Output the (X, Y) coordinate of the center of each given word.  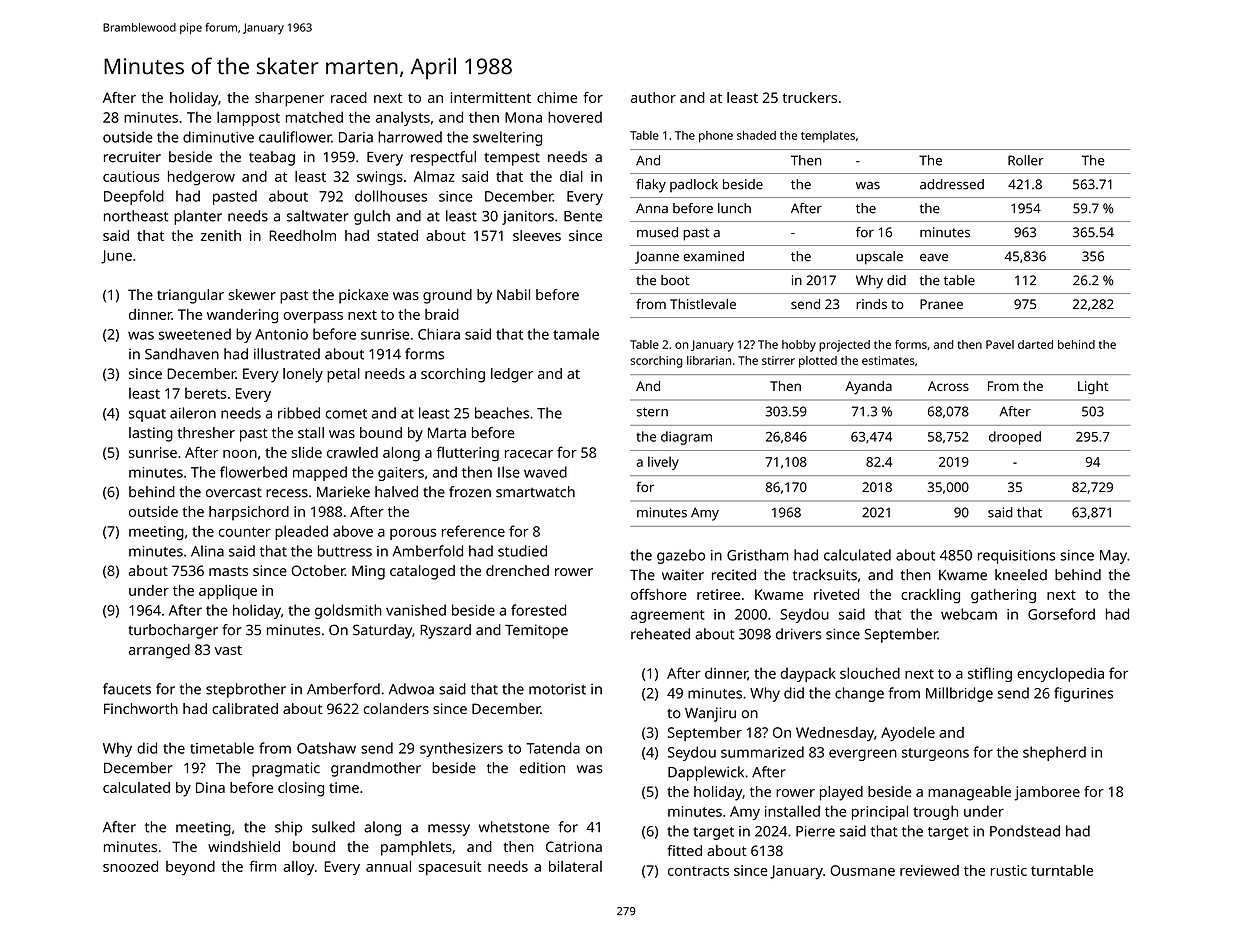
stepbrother (246, 690)
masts (228, 571)
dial (571, 176)
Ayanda (868, 388)
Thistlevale (703, 304)
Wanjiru (710, 714)
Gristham (757, 555)
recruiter (132, 157)
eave (934, 258)
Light (1093, 388)
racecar (529, 454)
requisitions (1017, 557)
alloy (298, 868)
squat (147, 415)
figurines (1083, 694)
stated (397, 235)
